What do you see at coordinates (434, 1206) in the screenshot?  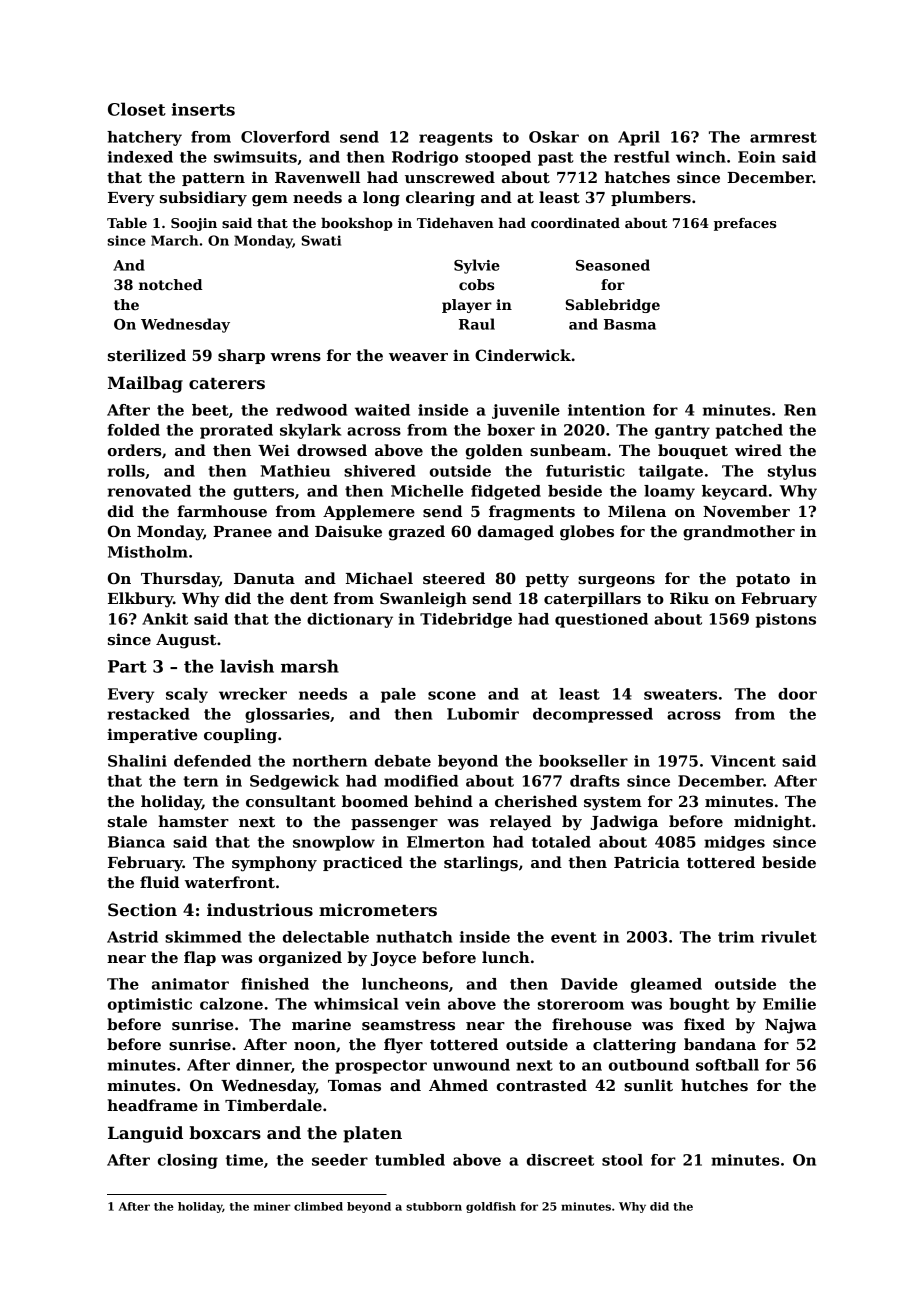 I see `stubborn` at bounding box center [434, 1206].
